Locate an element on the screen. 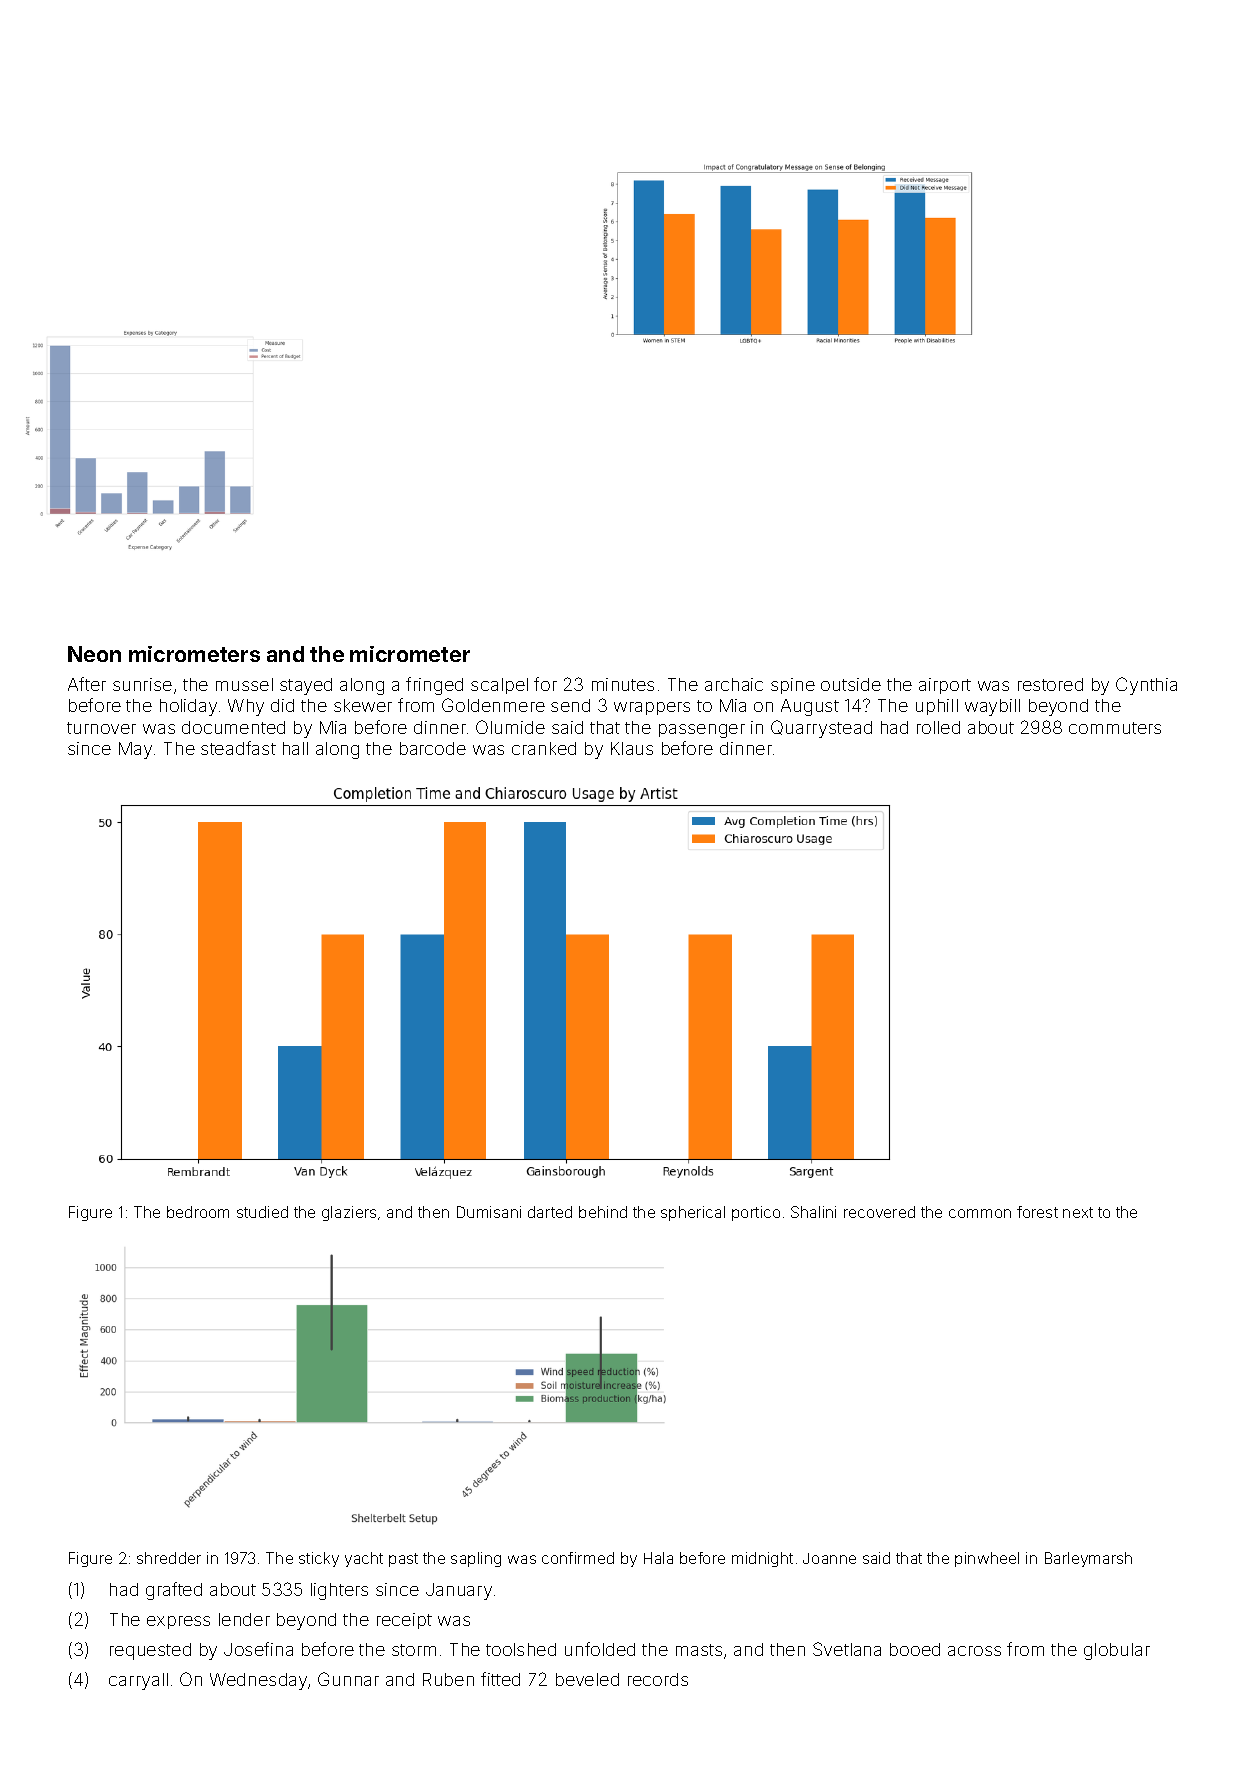 This screenshot has width=1249, height=1767. fitted is located at coordinates (500, 1679).
